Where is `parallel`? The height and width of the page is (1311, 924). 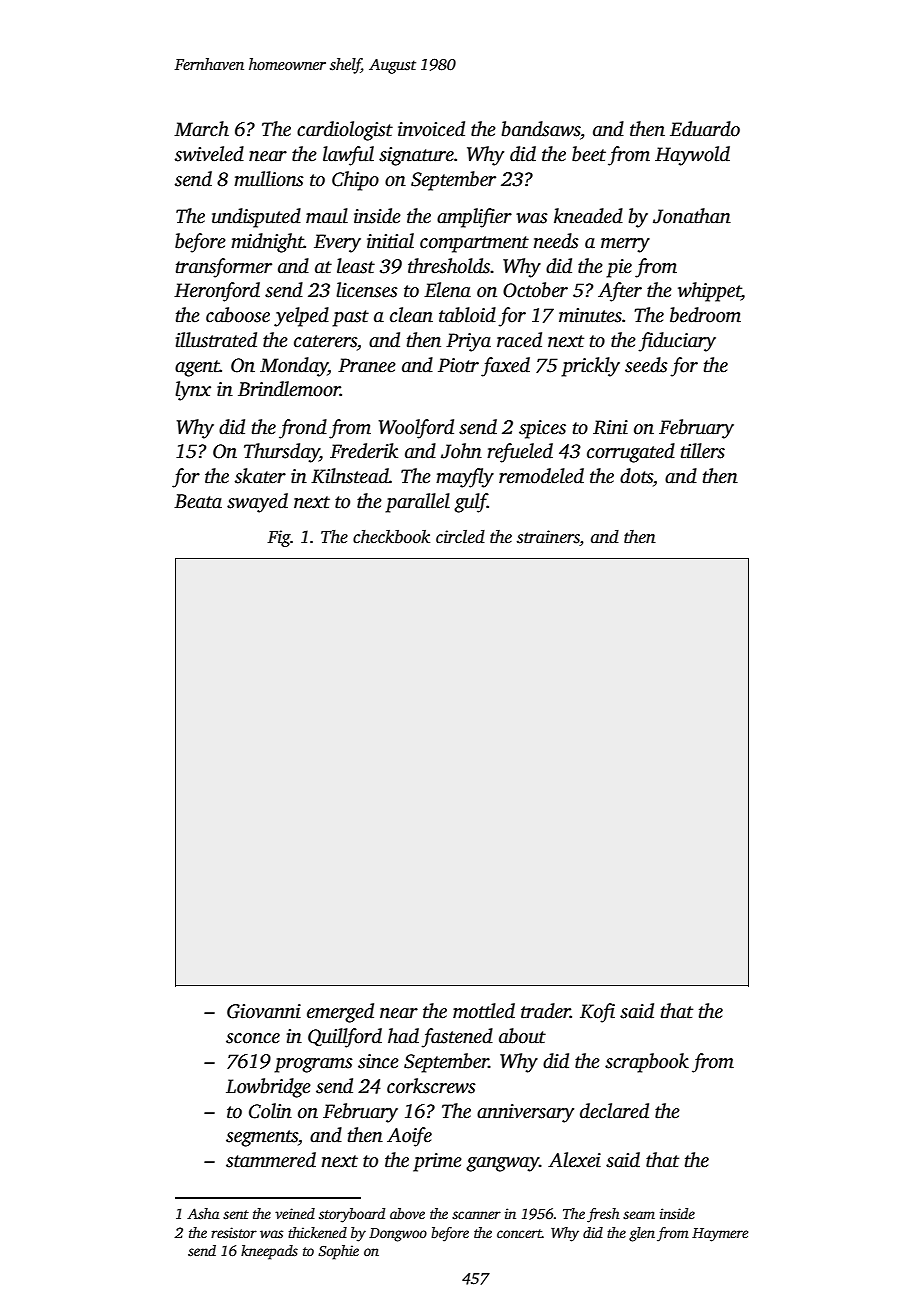
parallel is located at coordinates (417, 503).
